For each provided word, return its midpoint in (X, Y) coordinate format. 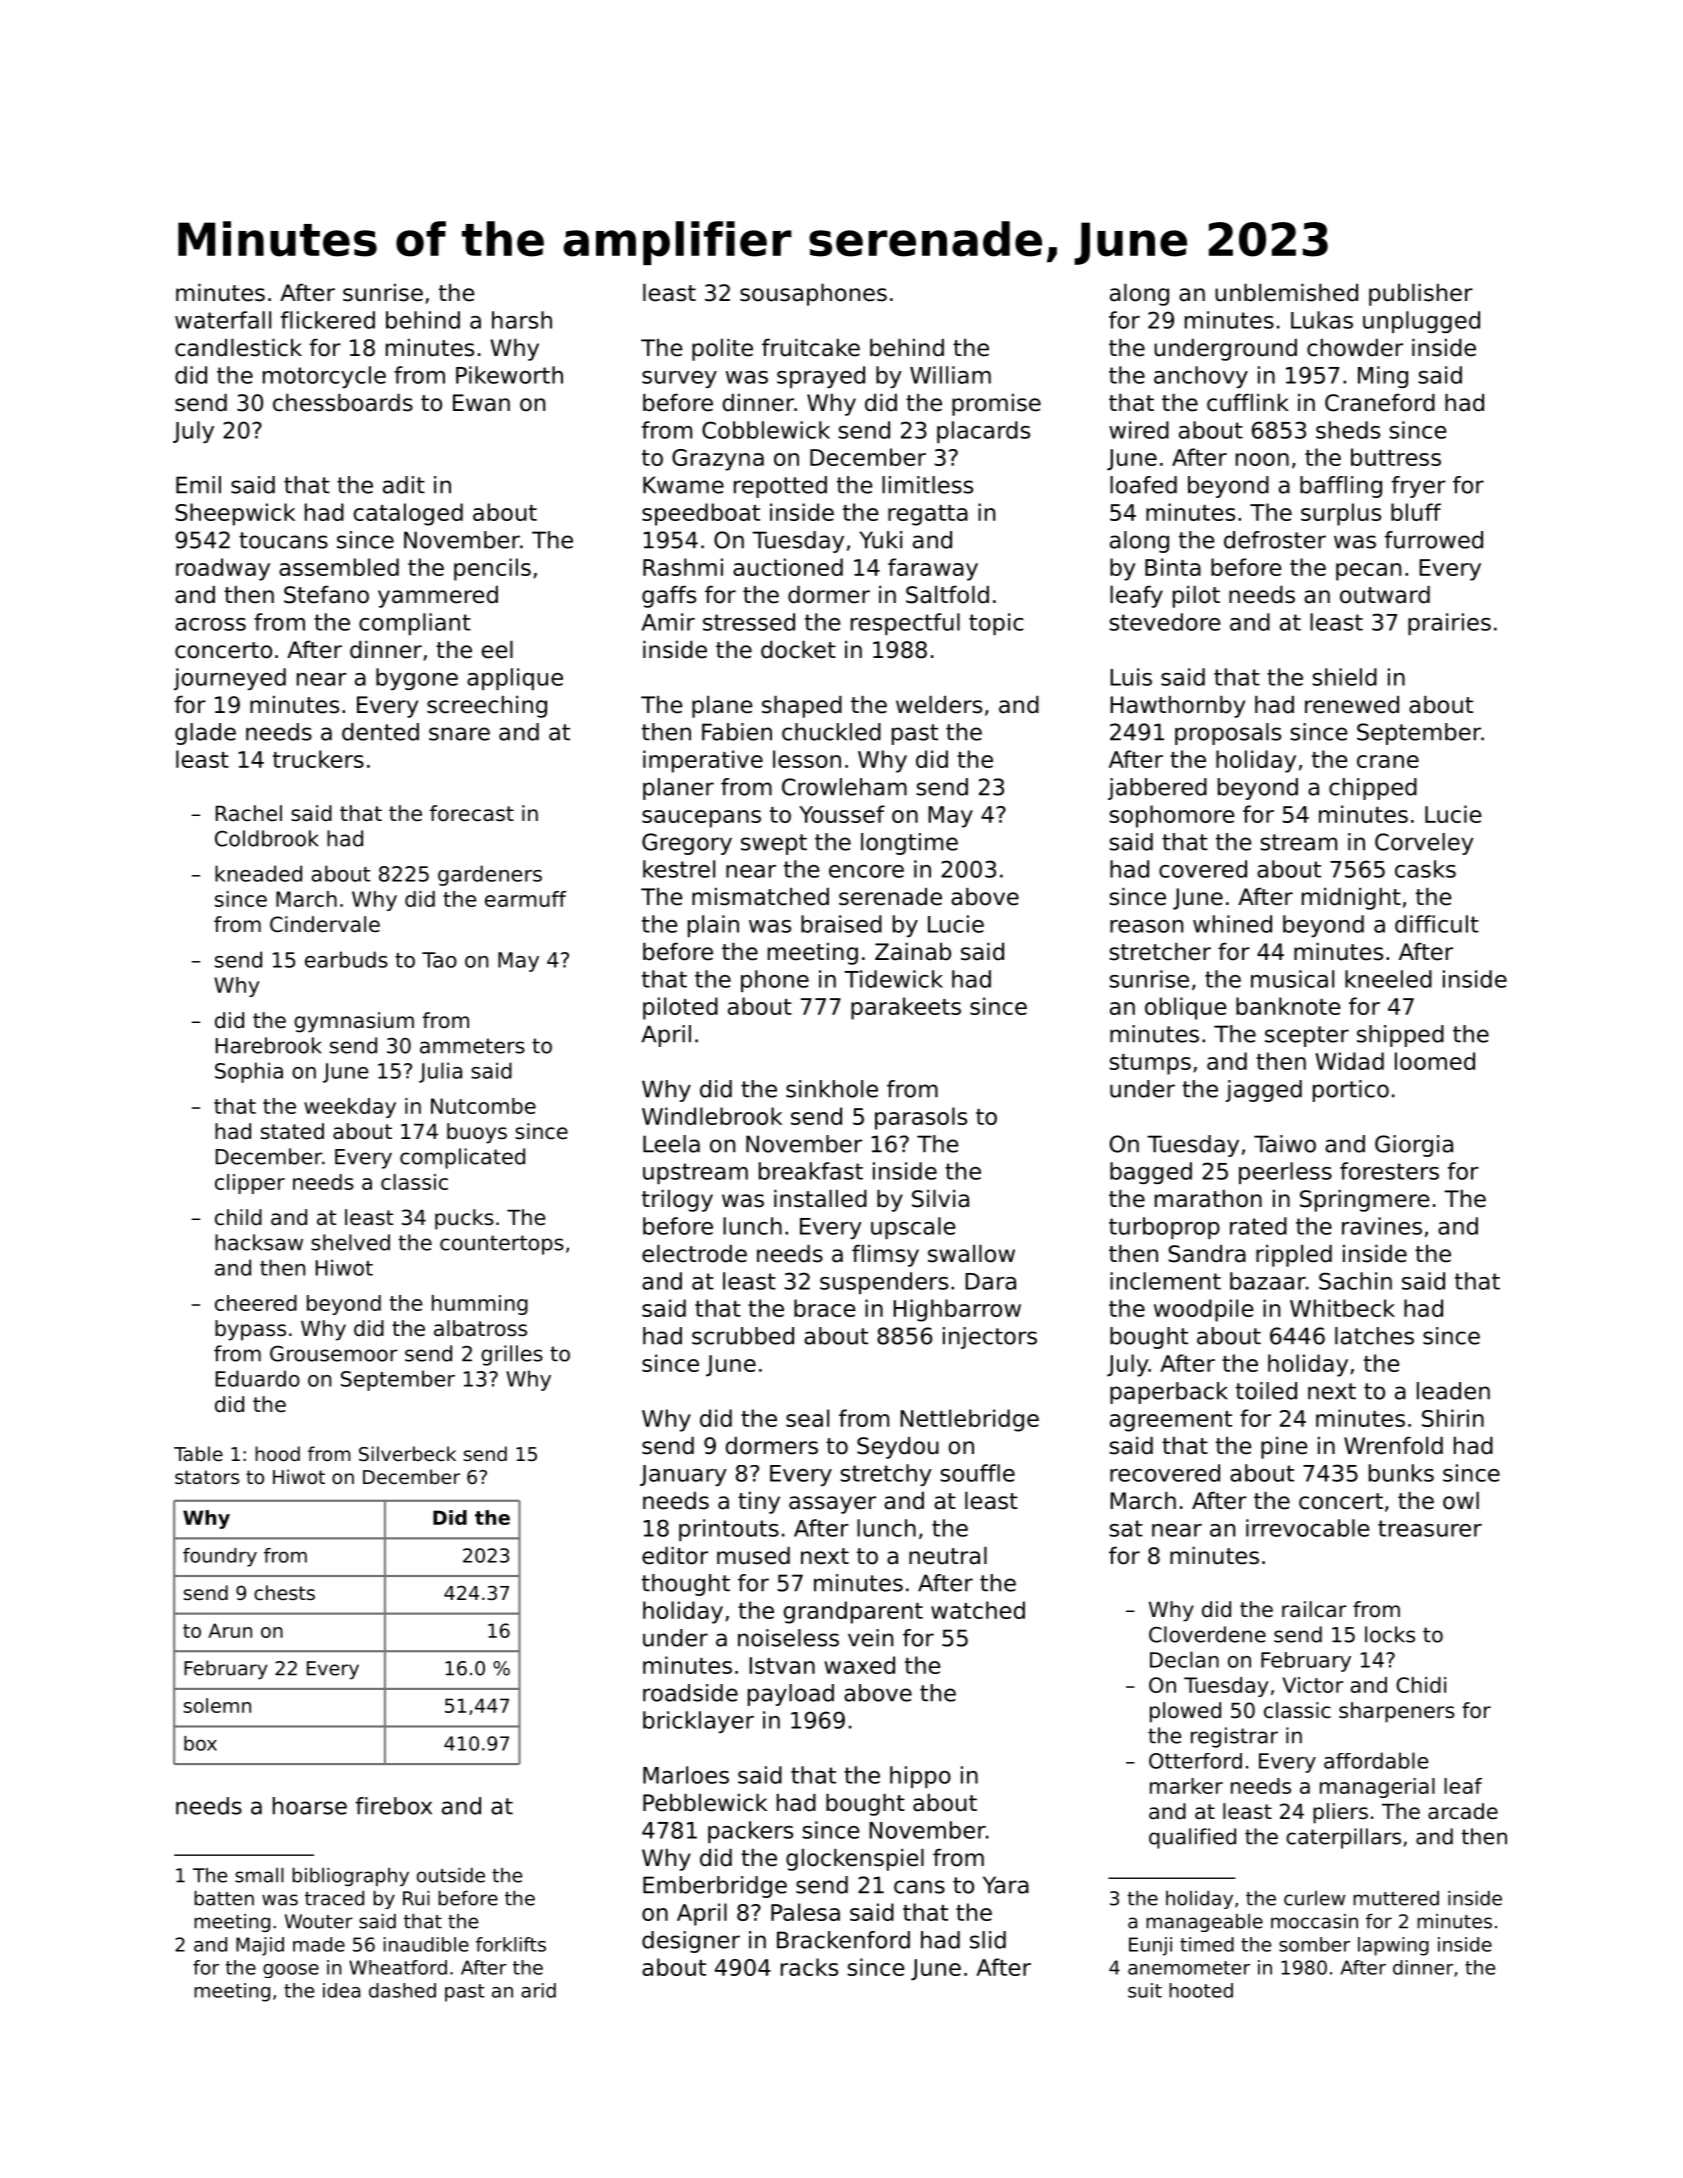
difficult (1437, 924)
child (238, 1217)
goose (291, 1971)
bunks (1401, 1473)
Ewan (481, 403)
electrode (694, 1254)
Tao (439, 960)
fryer (1419, 487)
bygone (417, 679)
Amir (668, 622)
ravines (1382, 1226)
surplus (1341, 514)
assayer (832, 1505)
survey (679, 379)
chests (284, 1592)
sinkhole (832, 1089)
